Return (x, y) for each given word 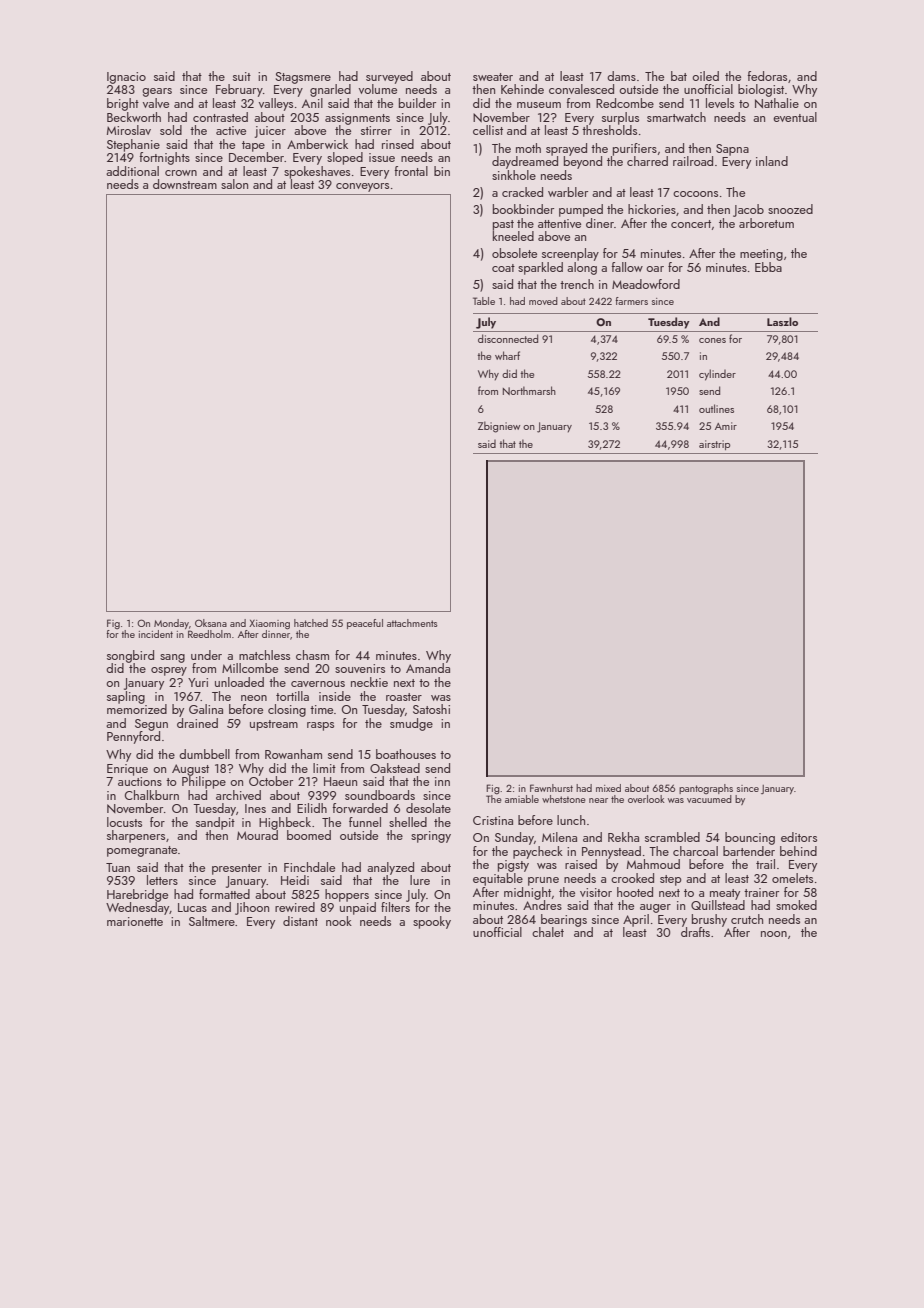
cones (712, 340)
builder (417, 103)
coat (503, 268)
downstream (185, 184)
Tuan (118, 867)
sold (171, 130)
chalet (548, 932)
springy (431, 837)
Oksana (211, 623)
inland (772, 161)
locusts (124, 822)
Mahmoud (653, 864)
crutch (747, 919)
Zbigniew (499, 427)
